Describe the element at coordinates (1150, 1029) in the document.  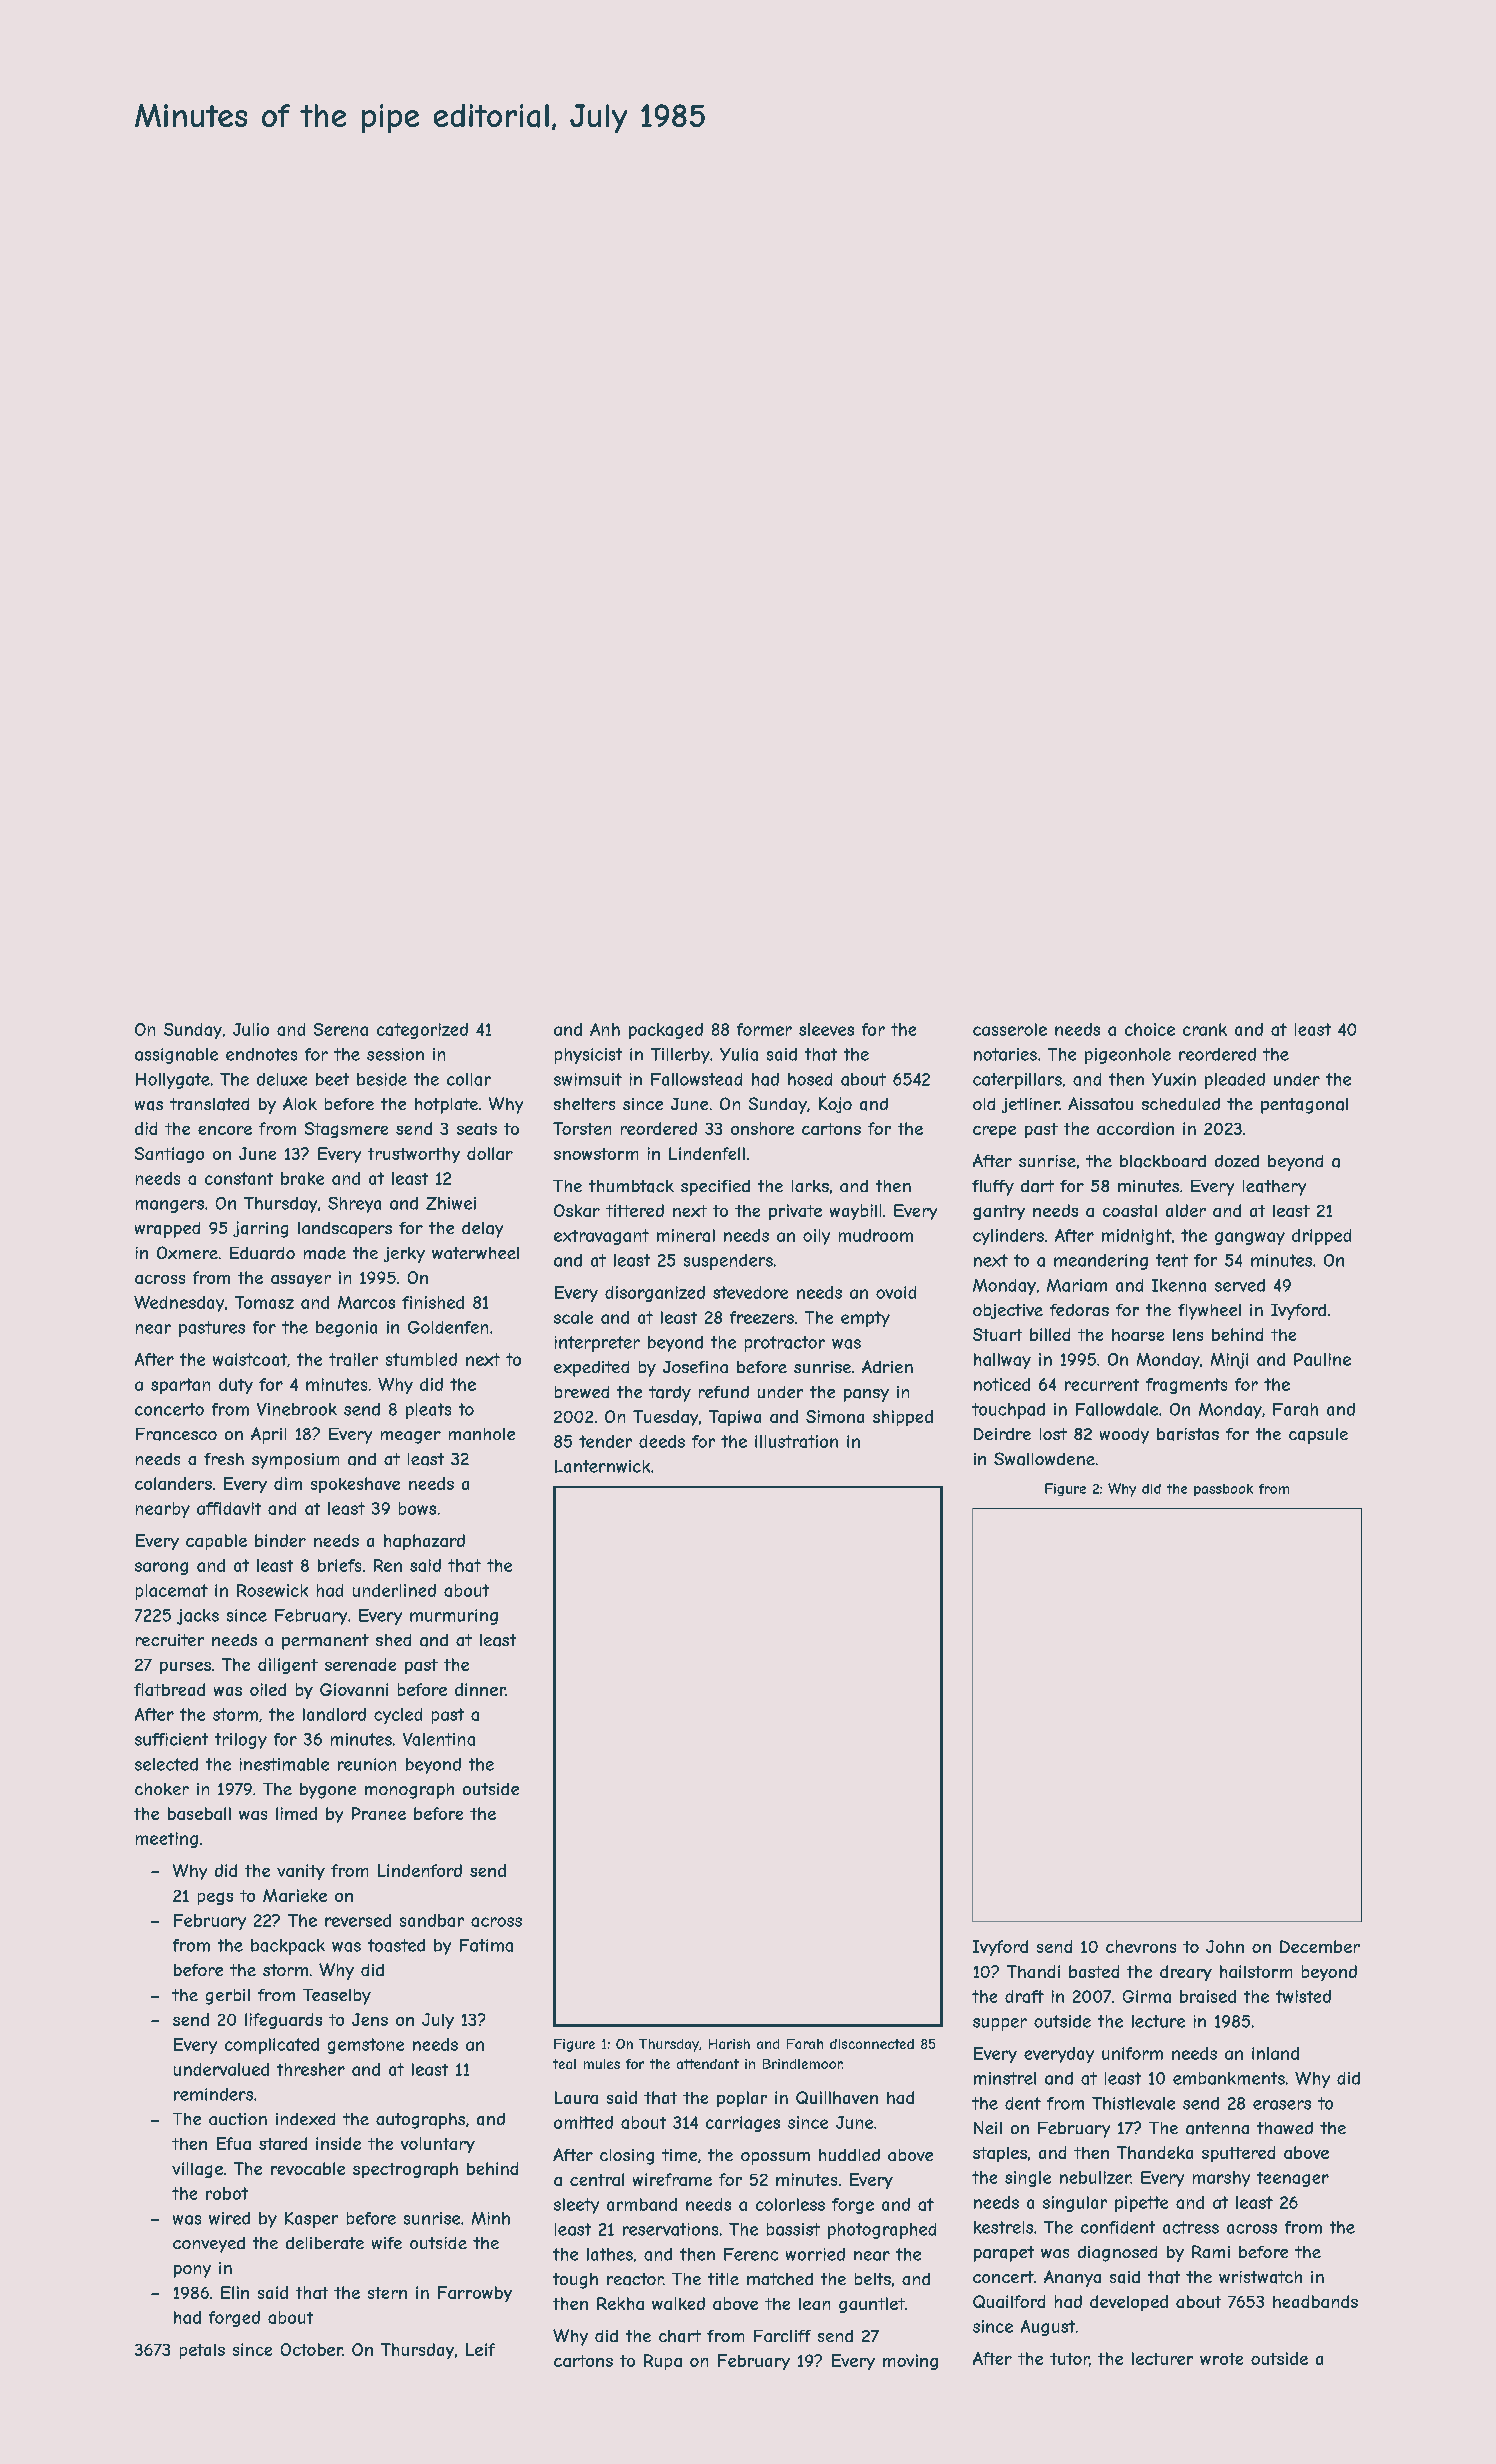
I see `choice` at that location.
